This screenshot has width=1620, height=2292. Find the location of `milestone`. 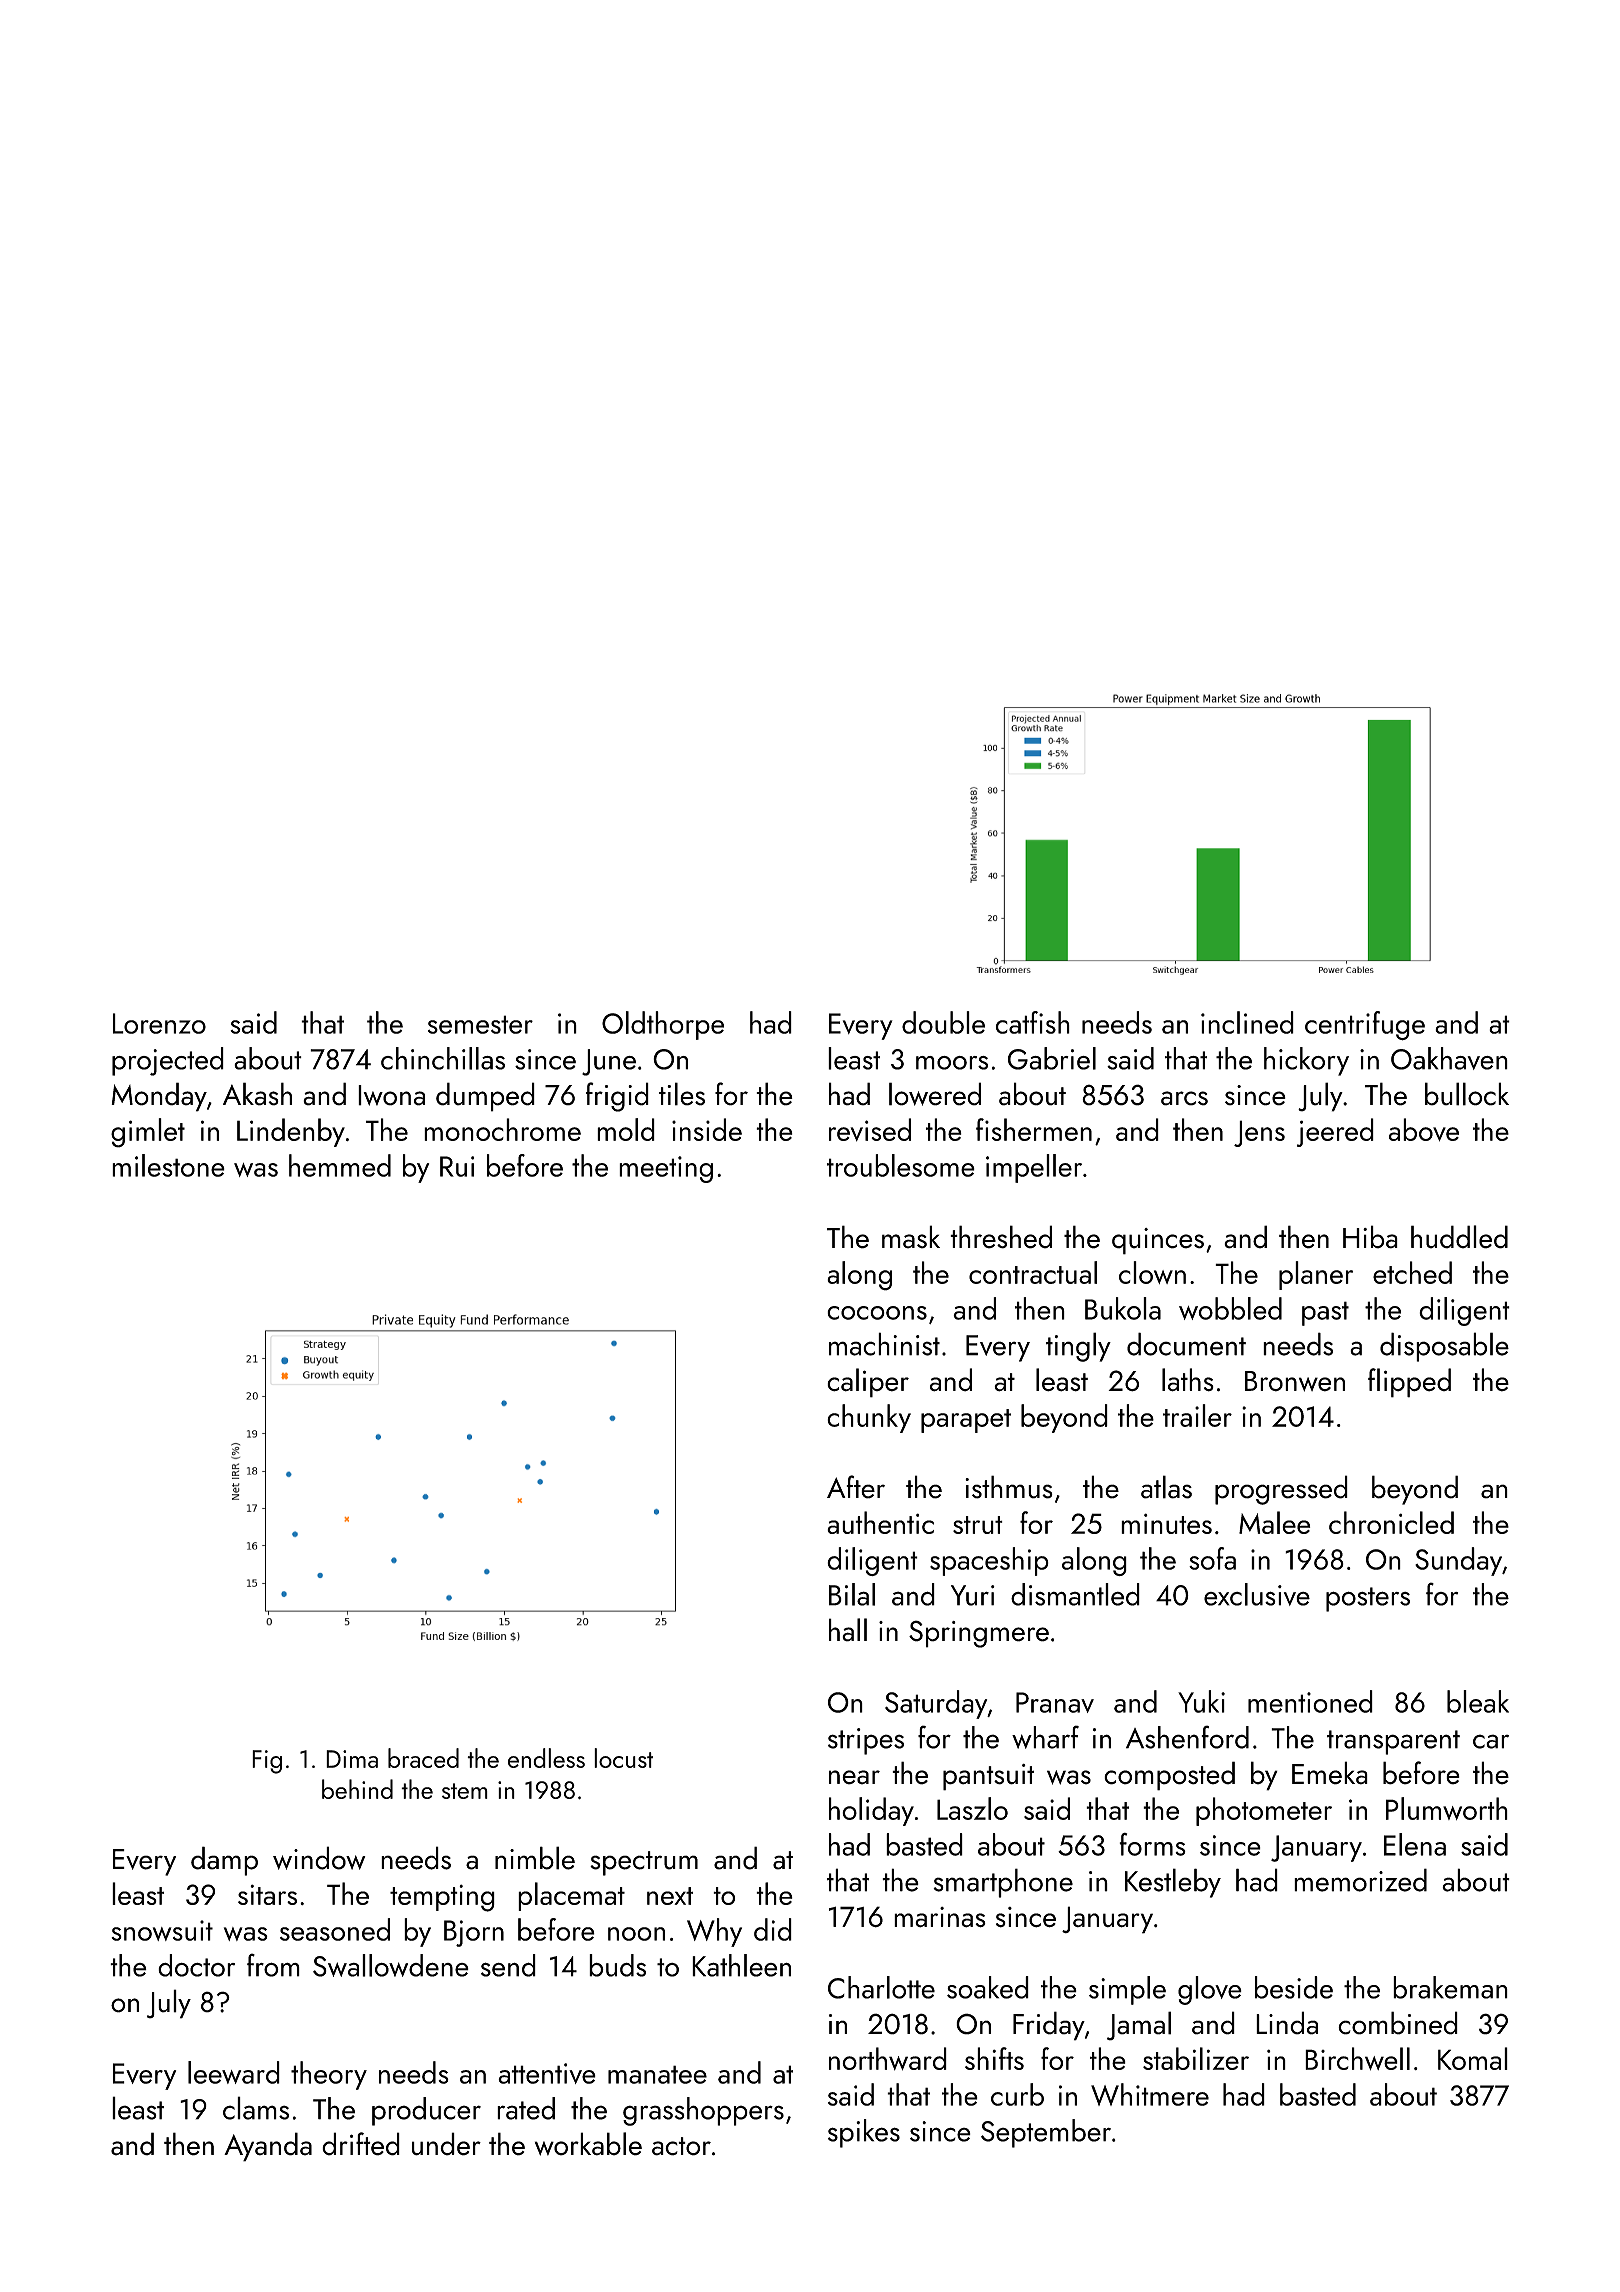

milestone is located at coordinates (168, 1165).
